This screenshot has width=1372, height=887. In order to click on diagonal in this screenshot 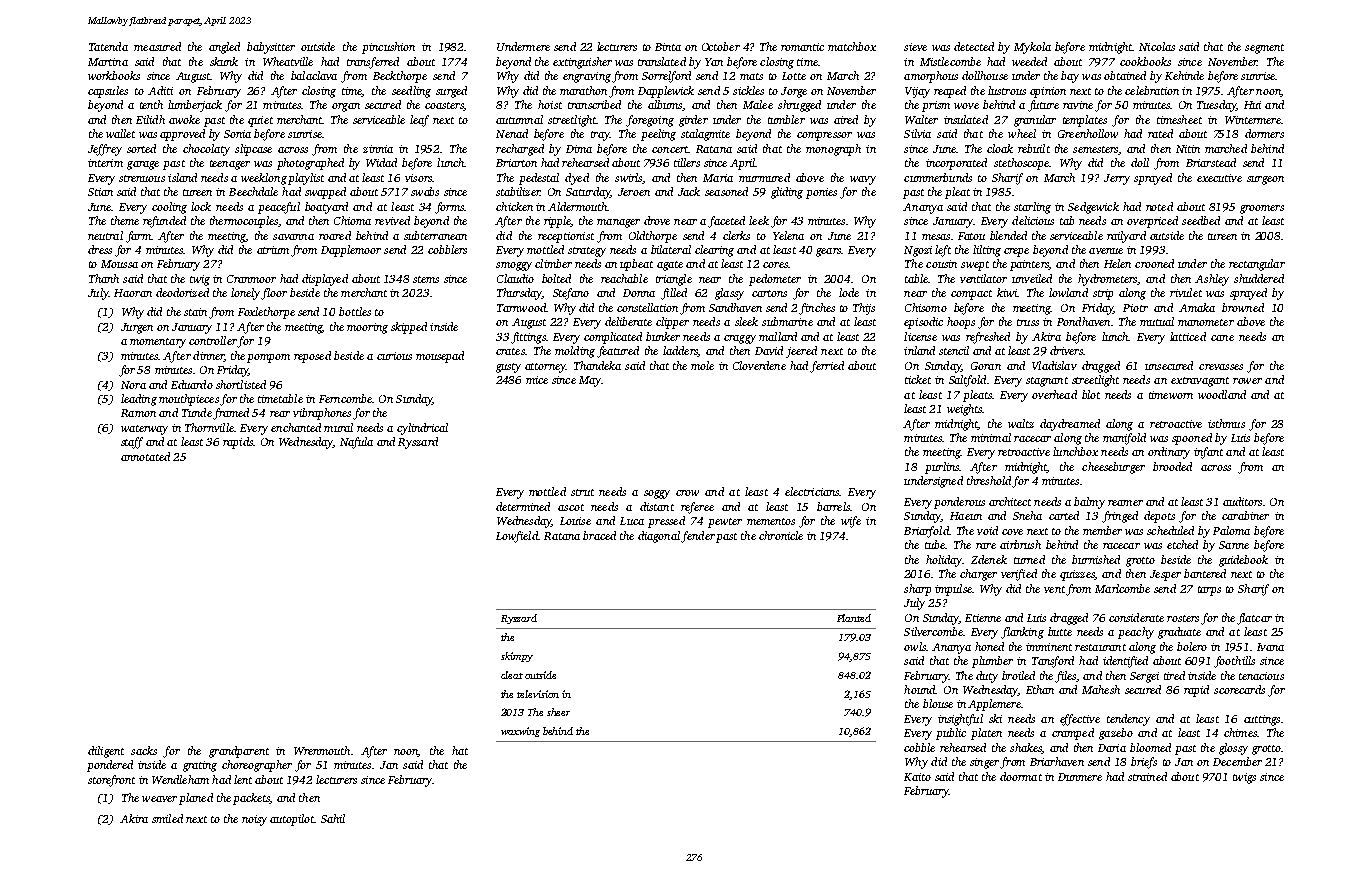, I will do `click(659, 537)`.
